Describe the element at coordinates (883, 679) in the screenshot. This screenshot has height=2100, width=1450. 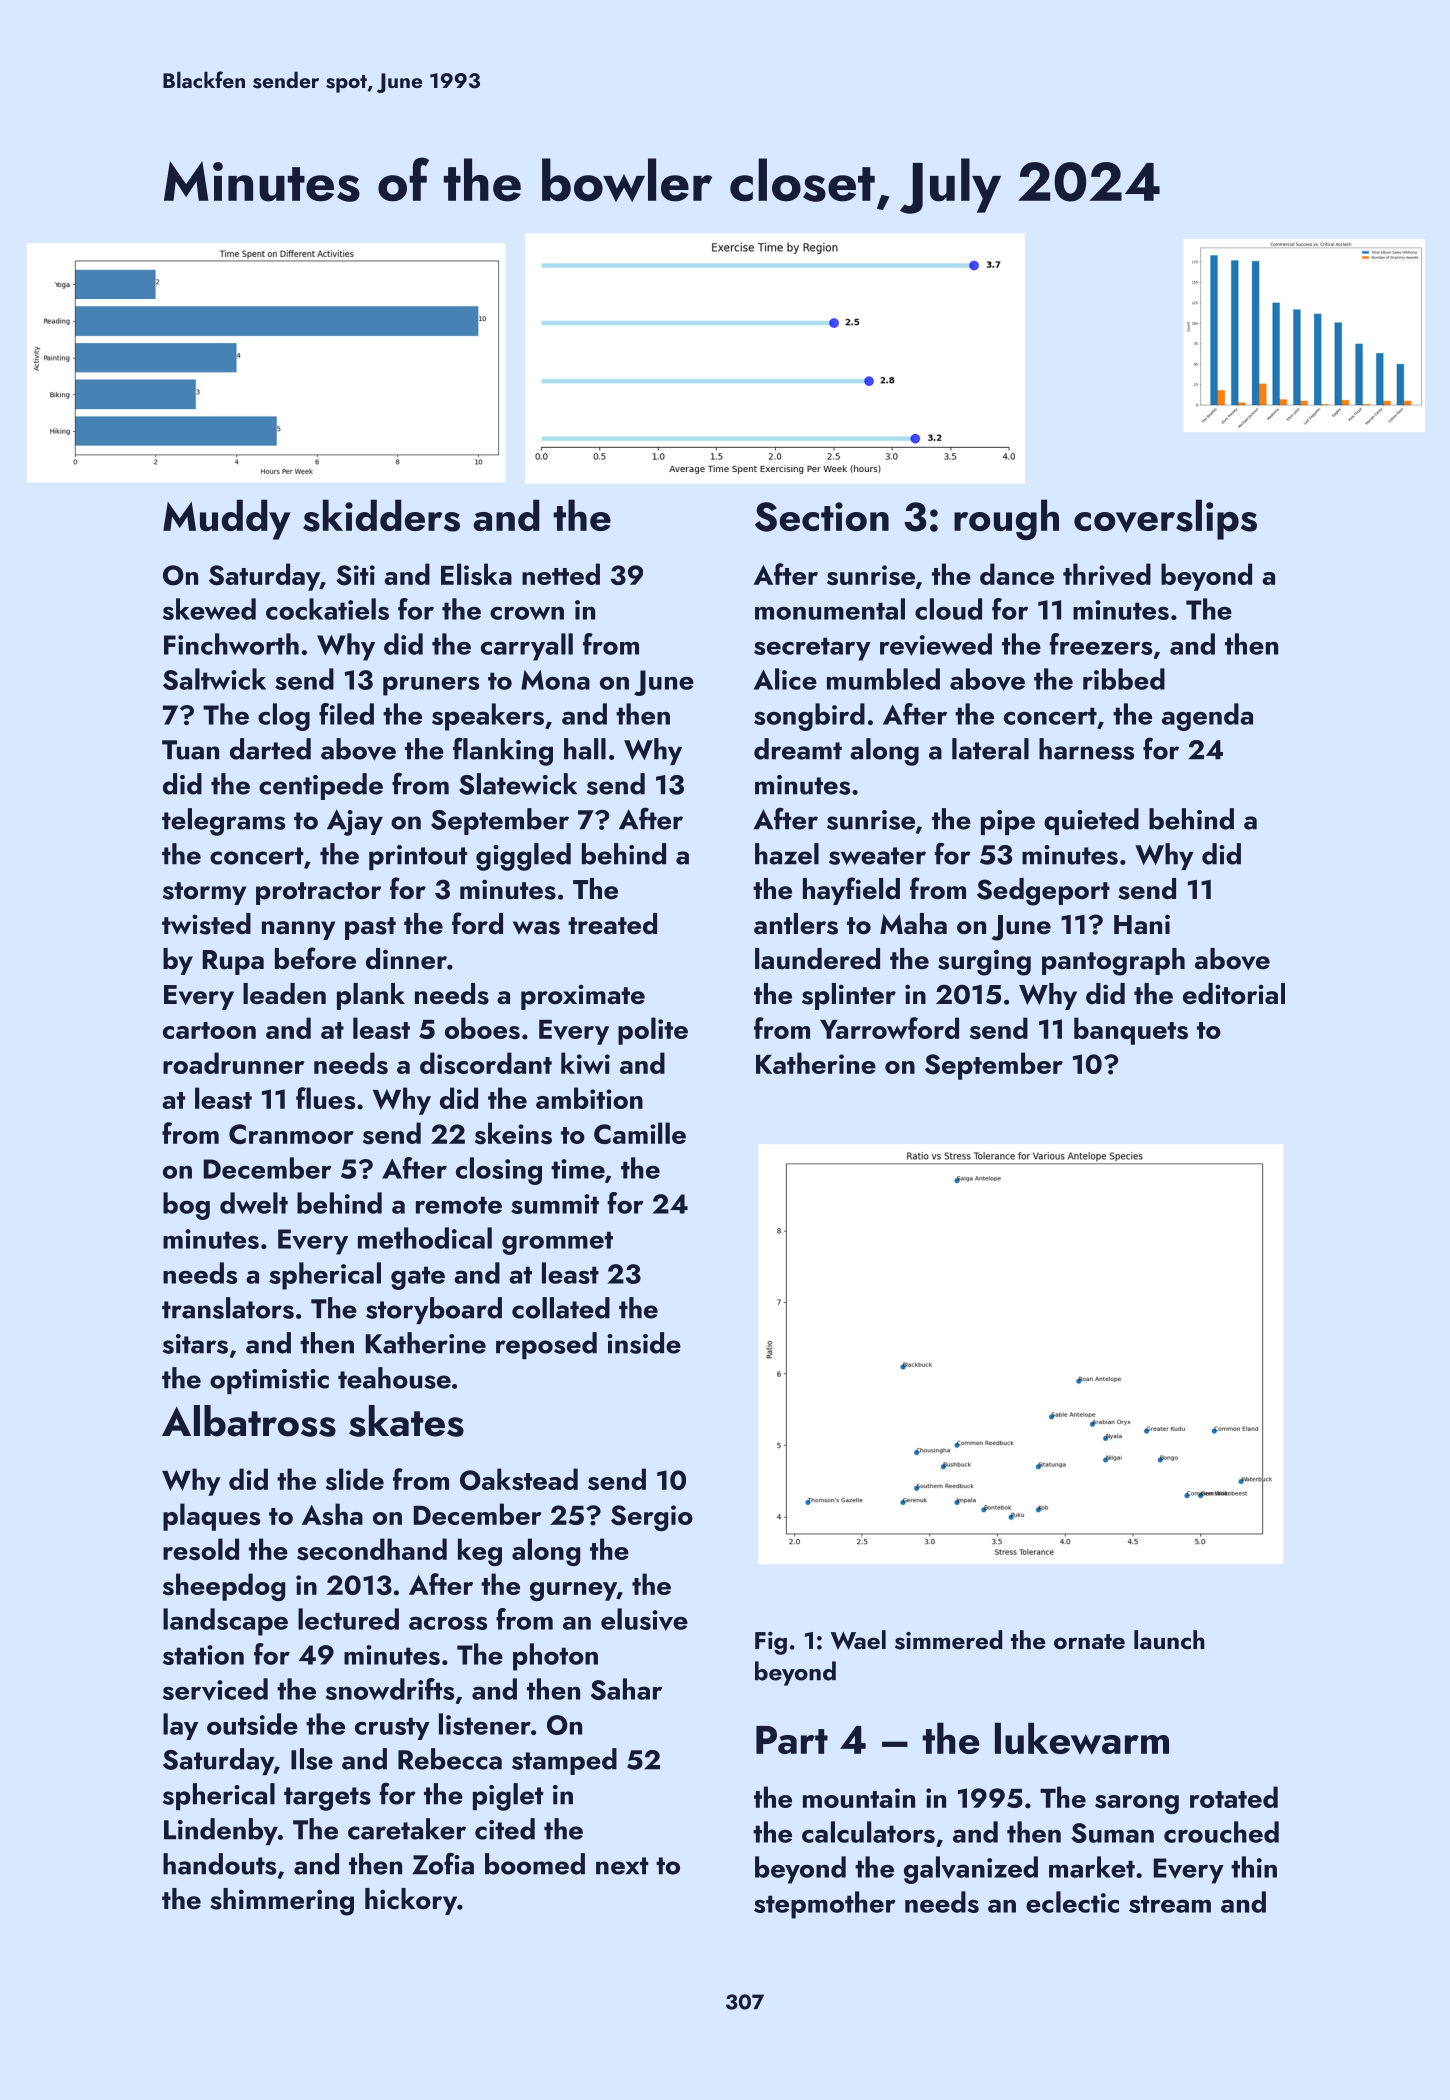
I see `mumbled` at that location.
